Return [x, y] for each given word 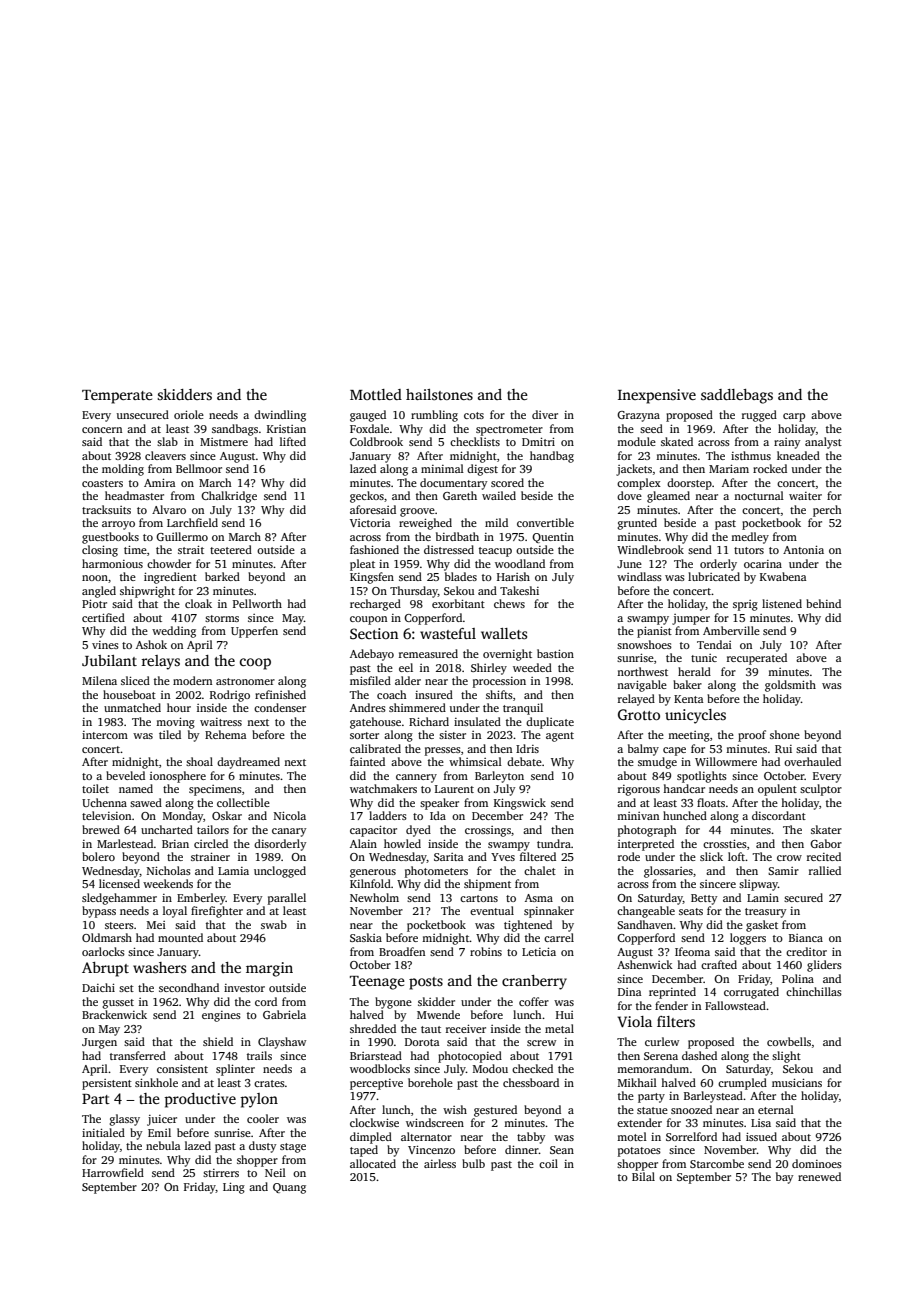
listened [782, 603]
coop [255, 664]
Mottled [376, 394]
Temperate [117, 397]
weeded [532, 667]
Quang [289, 1188]
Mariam [729, 468]
